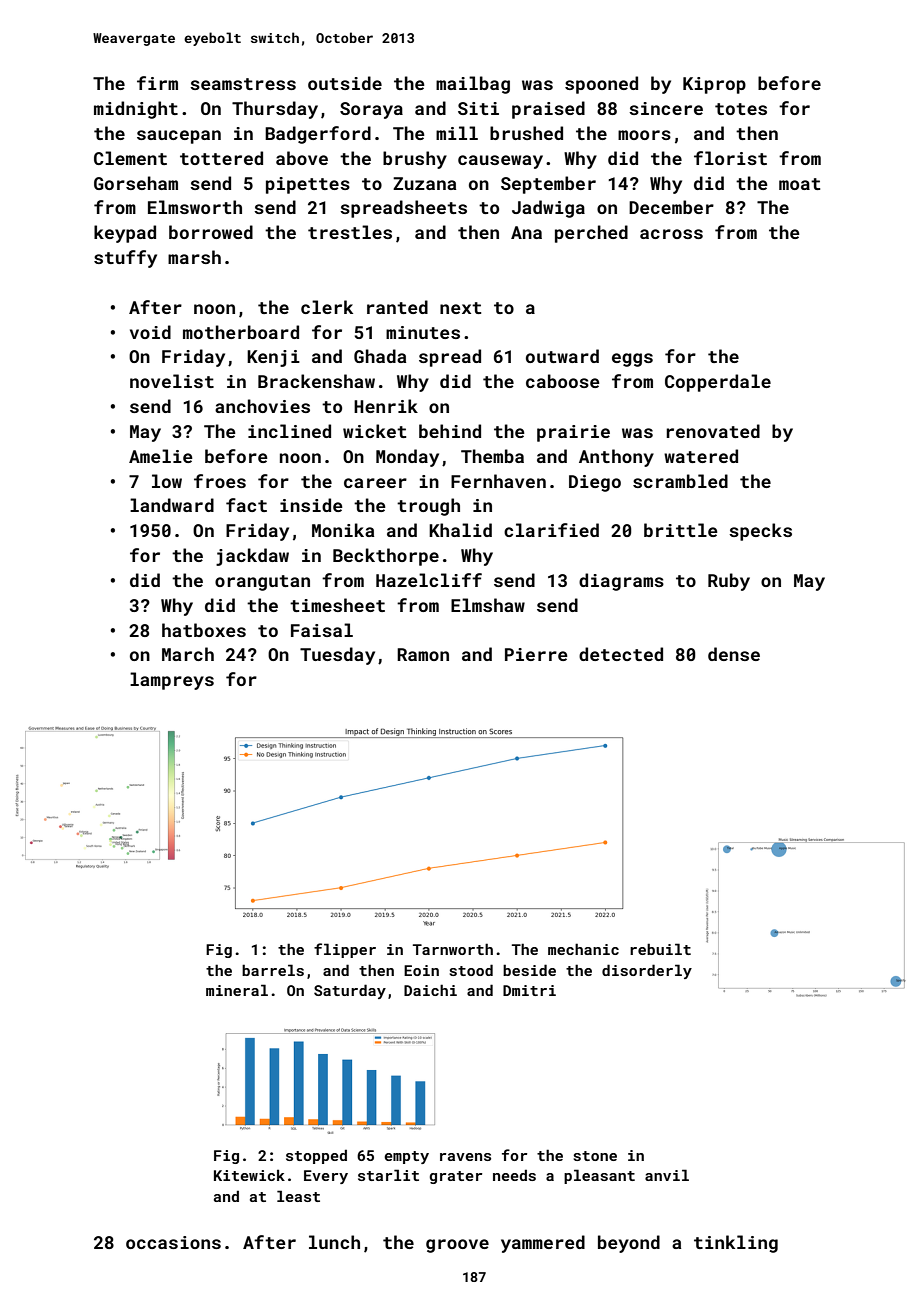  Describe the element at coordinates (595, 1156) in the image. I see `stone` at that location.
